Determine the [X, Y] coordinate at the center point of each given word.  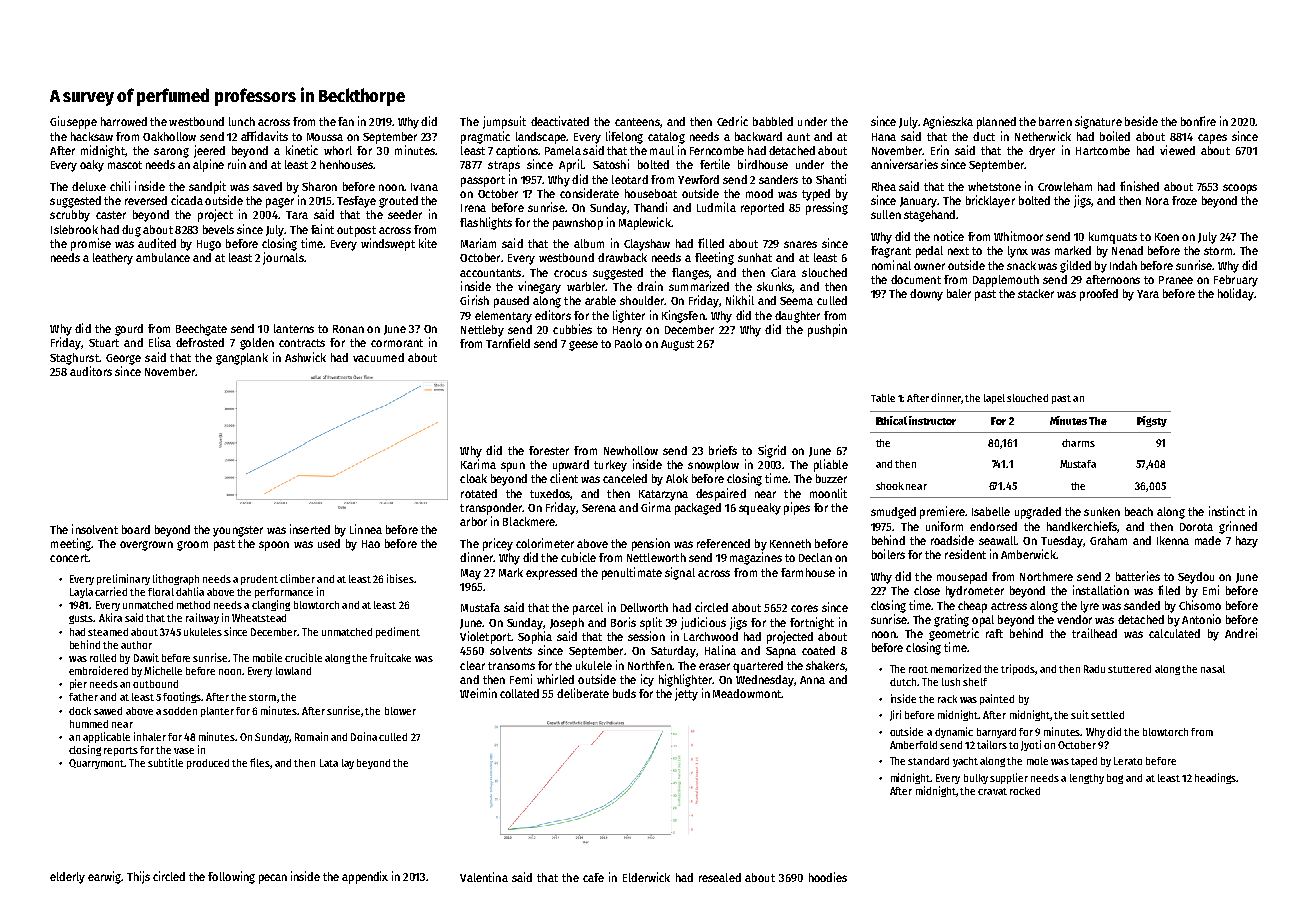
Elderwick [646, 877]
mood [759, 193]
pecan [273, 879]
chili [120, 186]
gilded [1075, 266]
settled [1107, 715]
